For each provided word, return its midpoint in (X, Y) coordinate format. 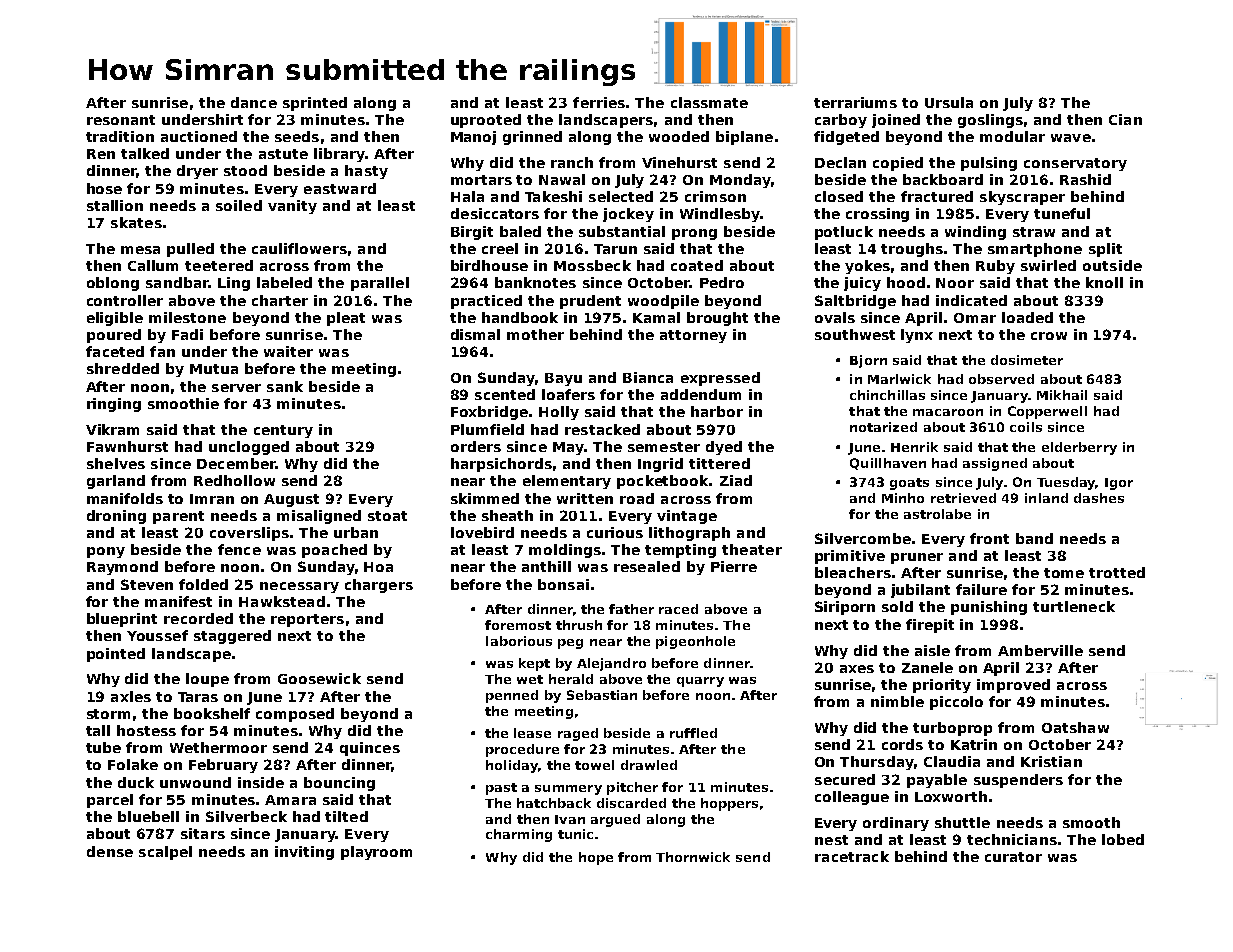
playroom (376, 853)
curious (615, 532)
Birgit (472, 233)
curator (1013, 857)
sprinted (315, 104)
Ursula (949, 102)
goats (909, 484)
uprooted (486, 121)
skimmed (485, 498)
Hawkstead (282, 601)
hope (596, 858)
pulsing (989, 164)
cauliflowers (299, 248)
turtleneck (1074, 606)
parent (178, 517)
